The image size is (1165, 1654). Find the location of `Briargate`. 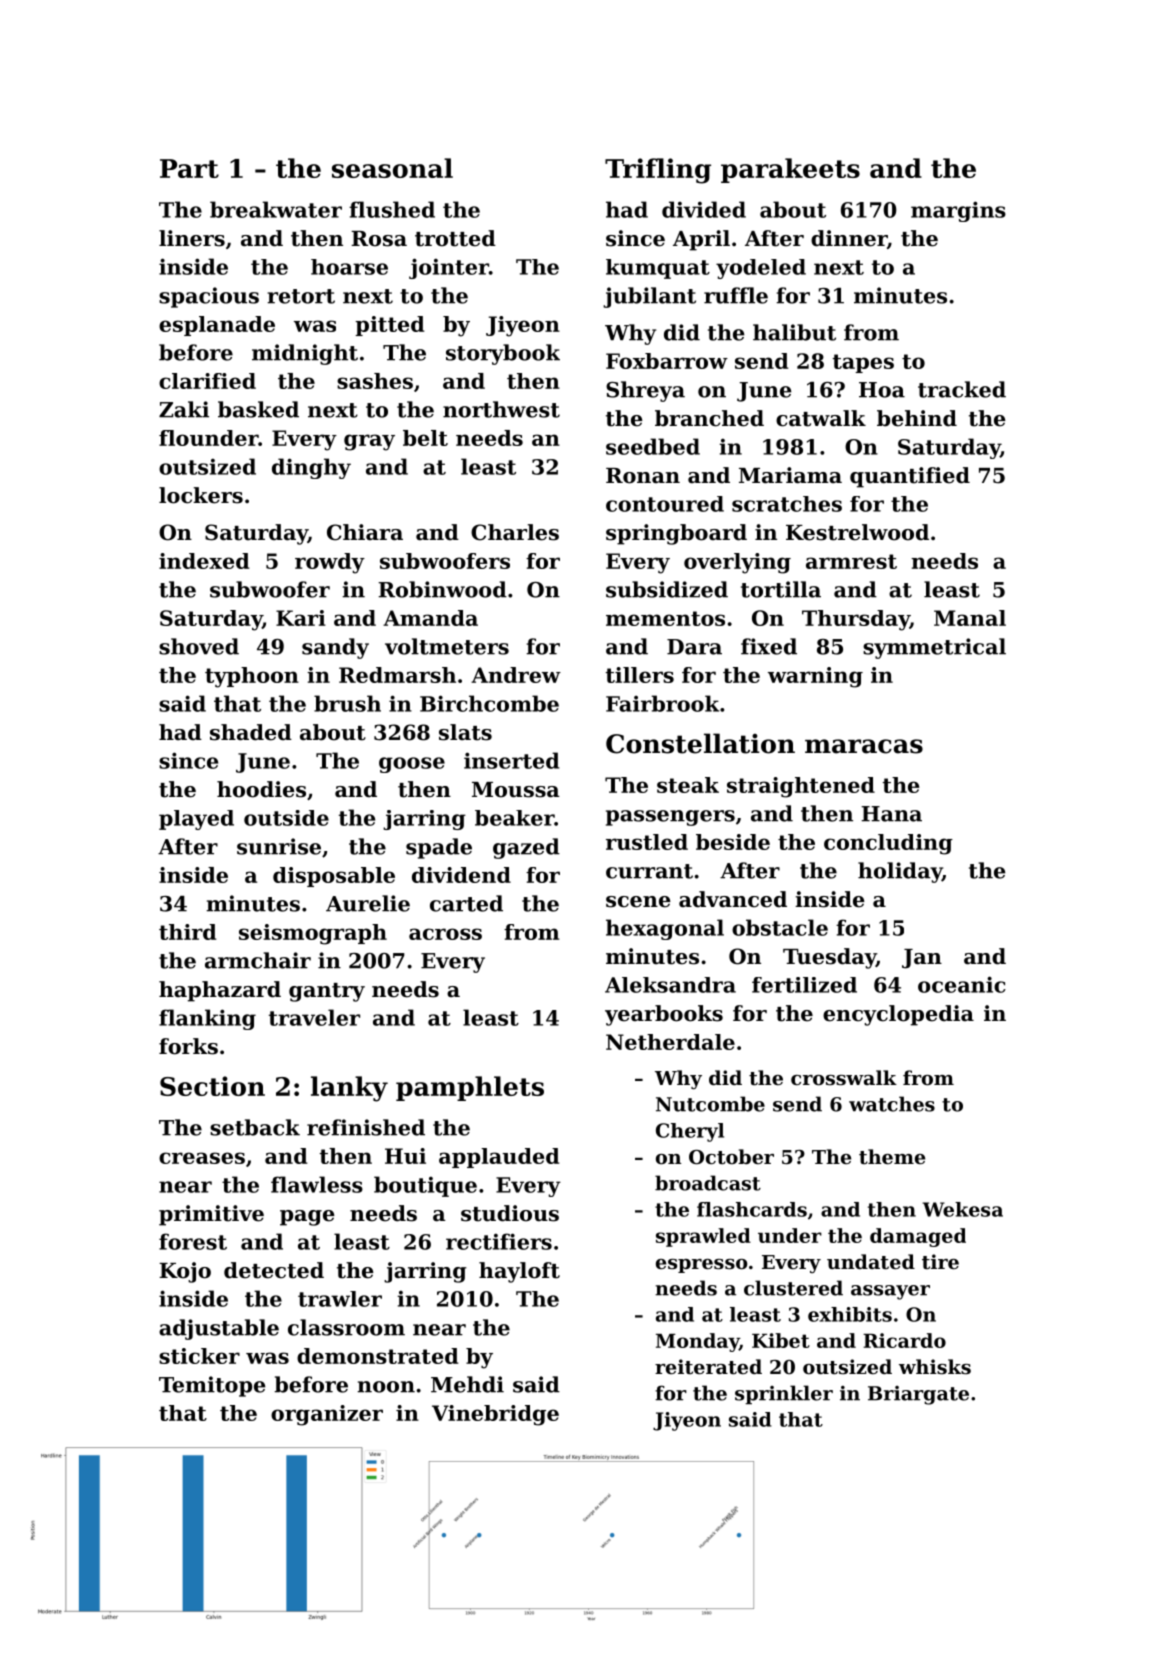

Briargate is located at coordinates (918, 1395).
